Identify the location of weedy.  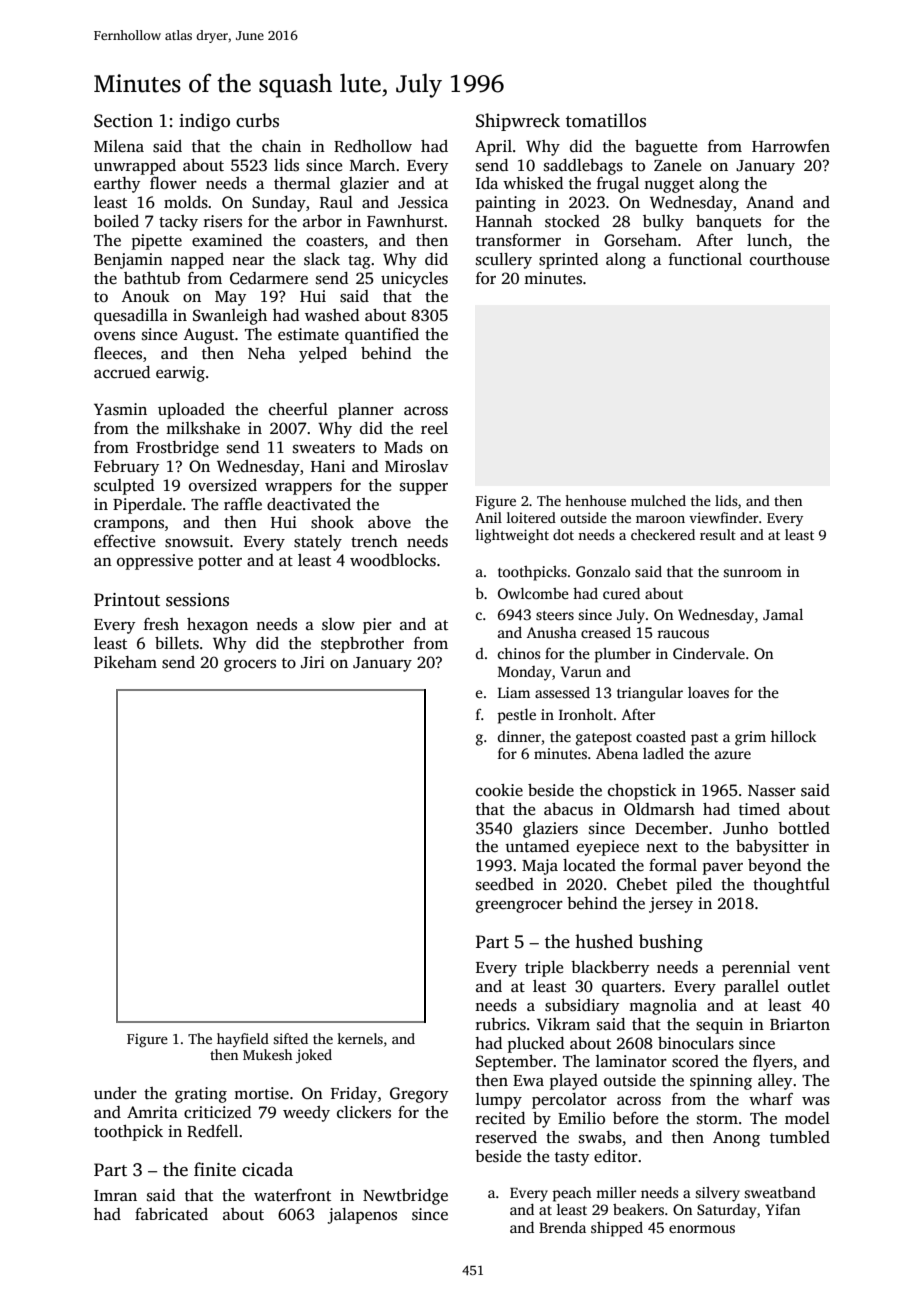
(306, 1114).
